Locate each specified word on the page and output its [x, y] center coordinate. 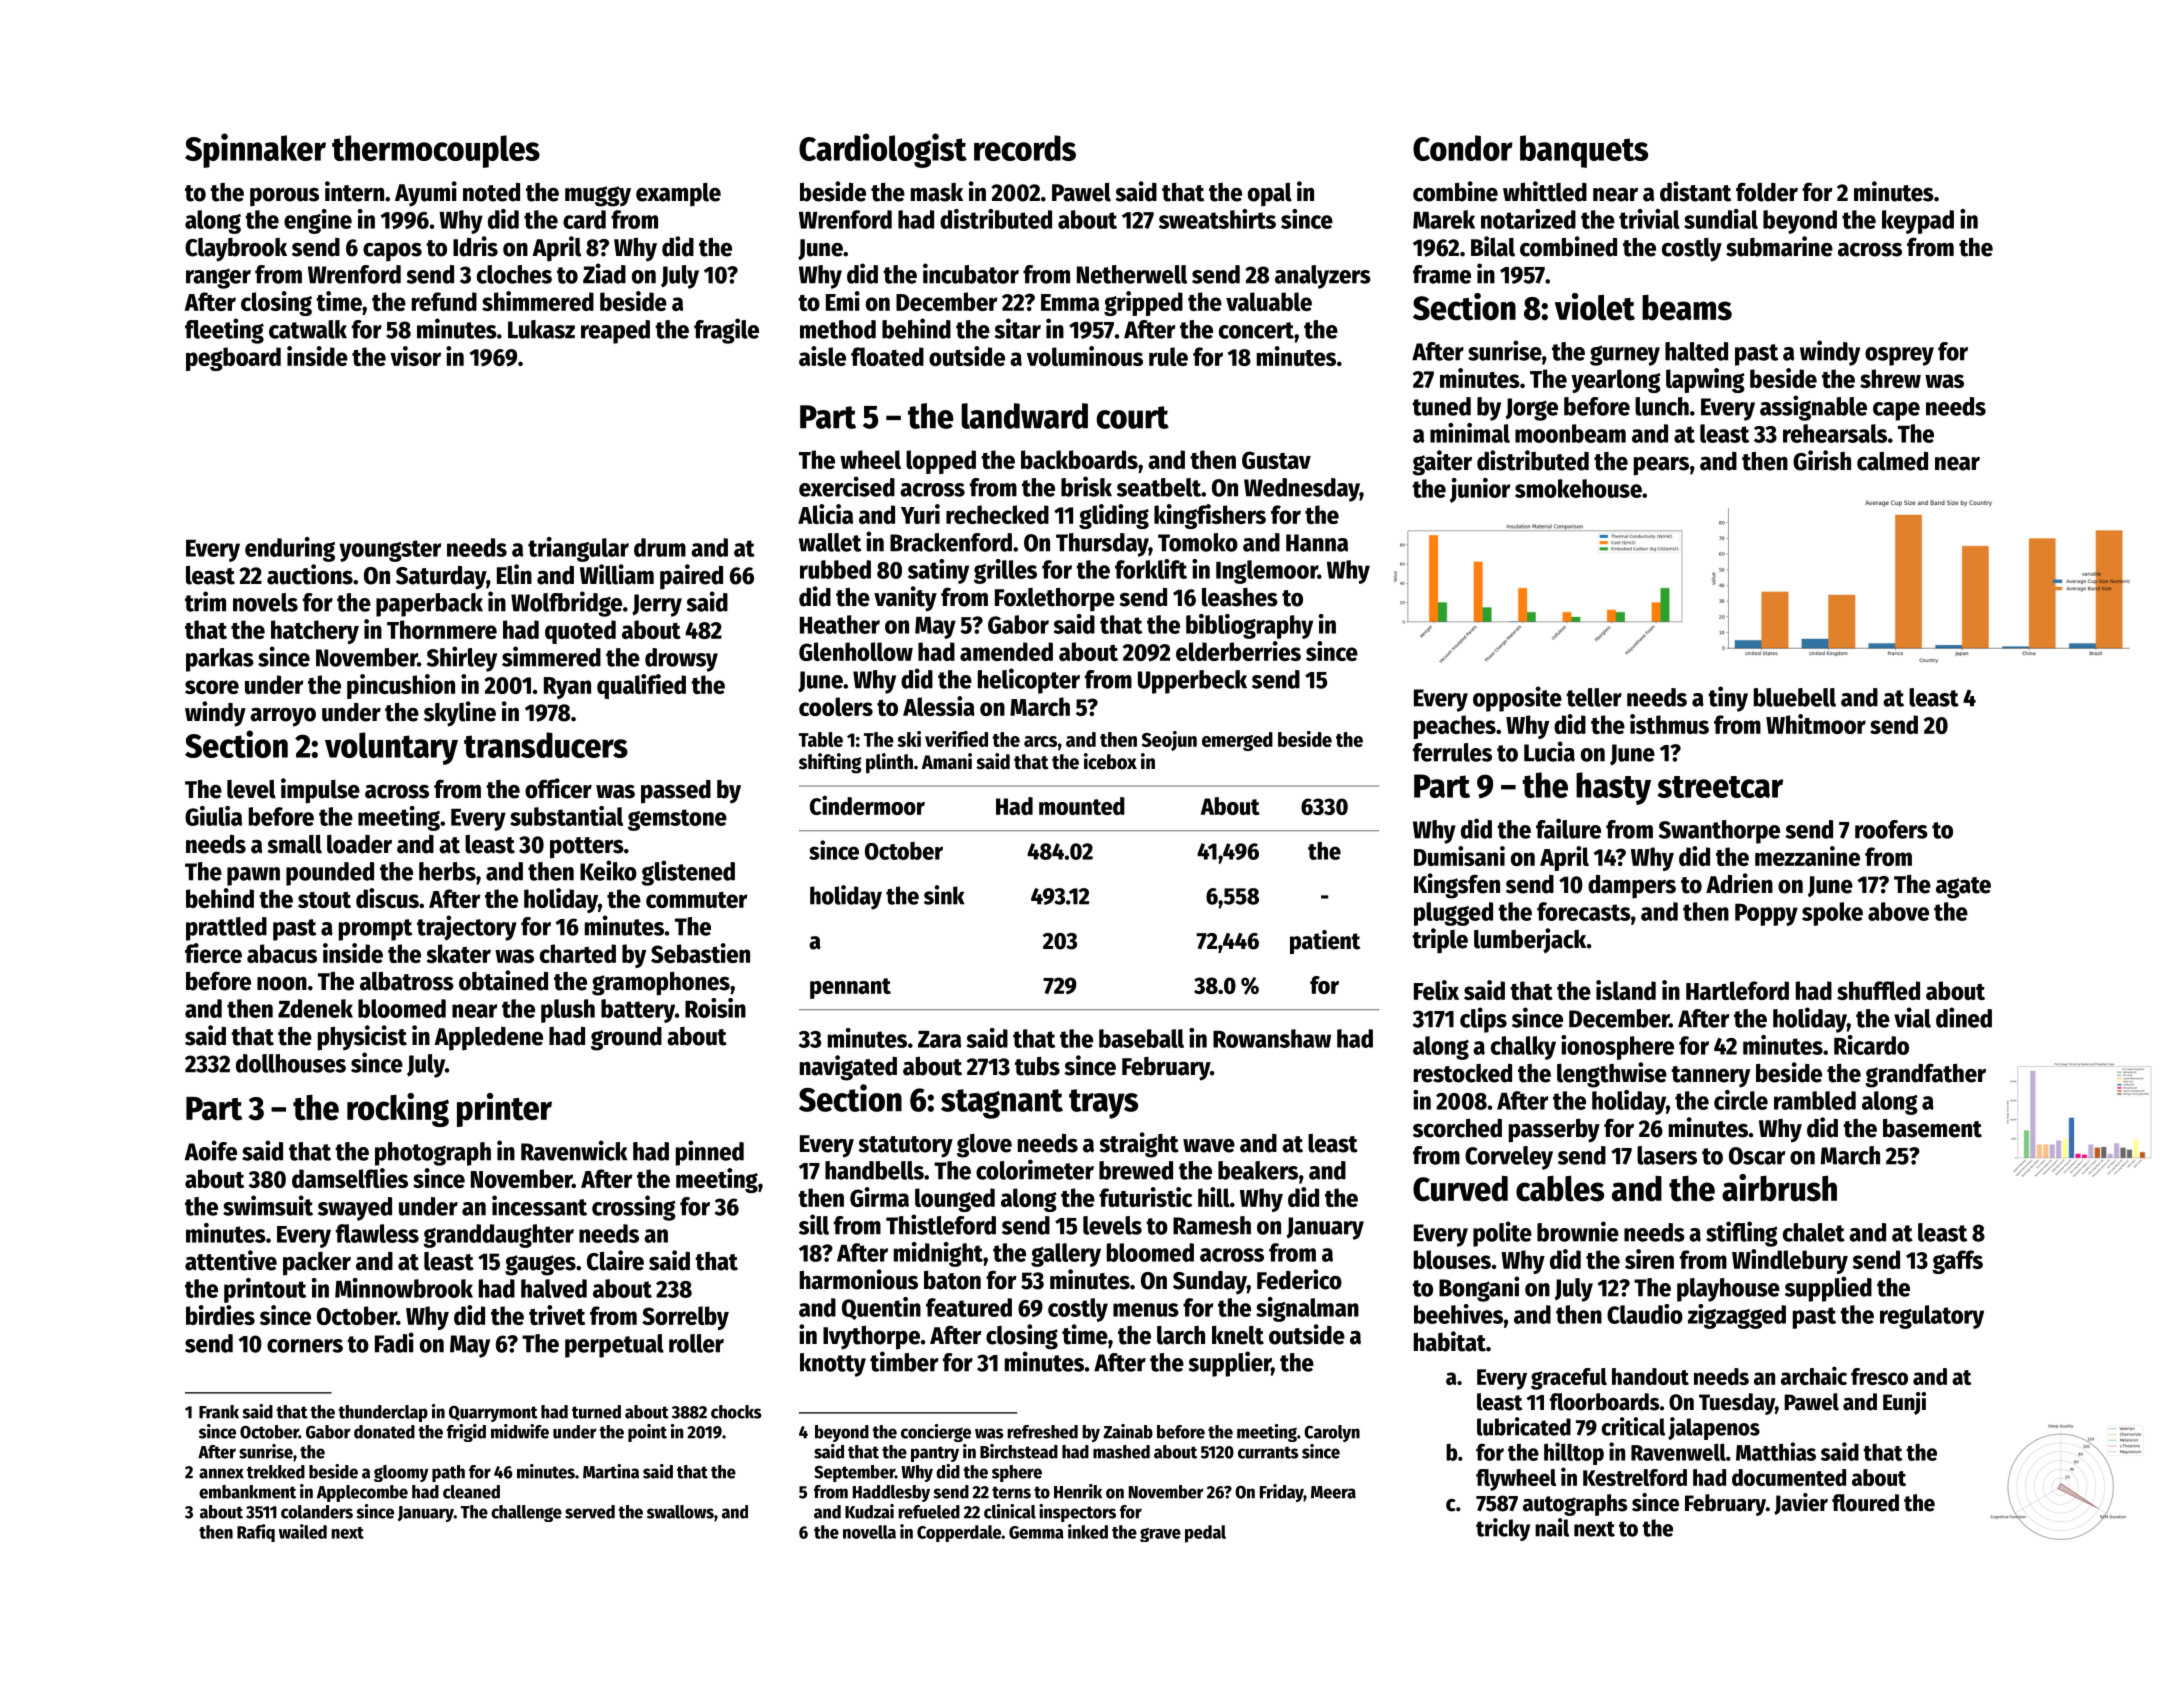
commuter [696, 900]
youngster [390, 551]
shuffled [1878, 990]
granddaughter [498, 1236]
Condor [1463, 148]
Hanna [1317, 543]
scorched [1457, 1128]
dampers [1632, 886]
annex [221, 1473]
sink [944, 895]
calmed [1892, 461]
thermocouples [436, 151]
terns [1011, 1492]
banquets [1584, 151]
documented [1789, 1477]
